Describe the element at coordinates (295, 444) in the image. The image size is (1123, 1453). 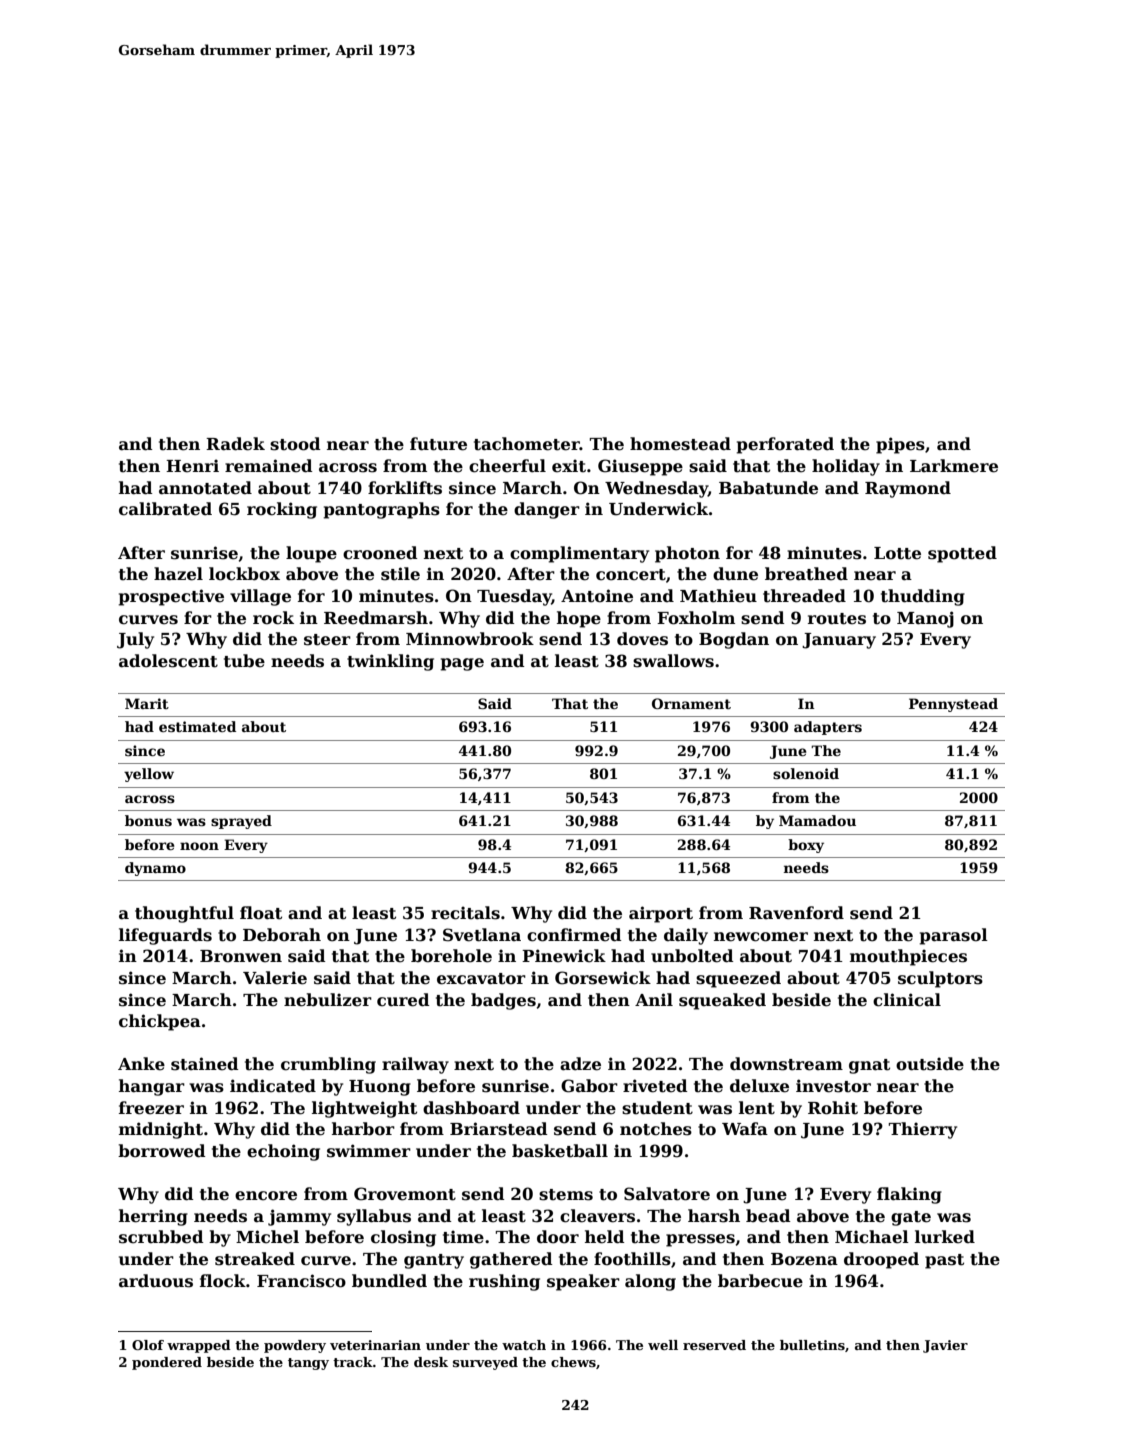
I see `stood` at that location.
